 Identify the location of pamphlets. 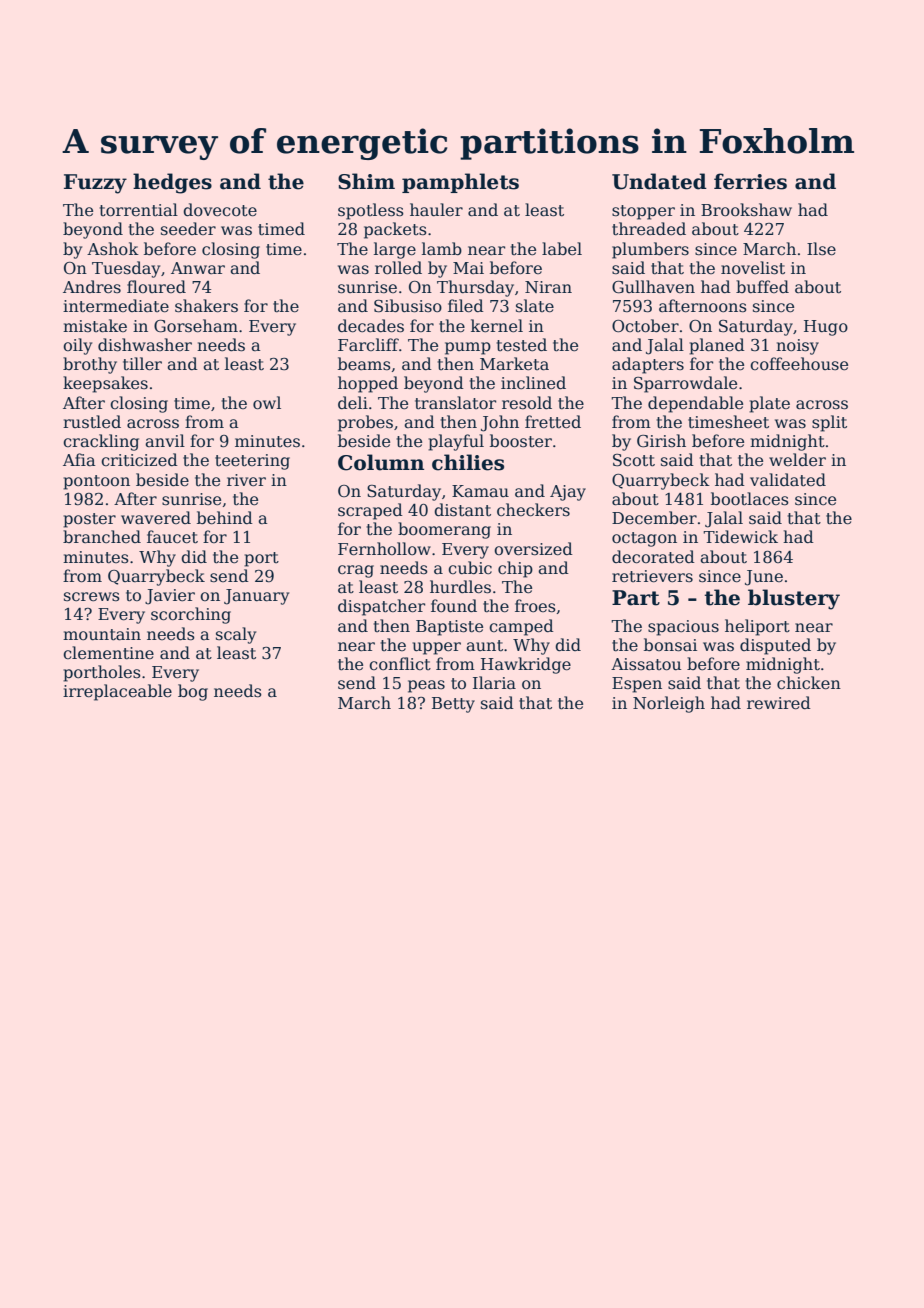
(460, 183).
